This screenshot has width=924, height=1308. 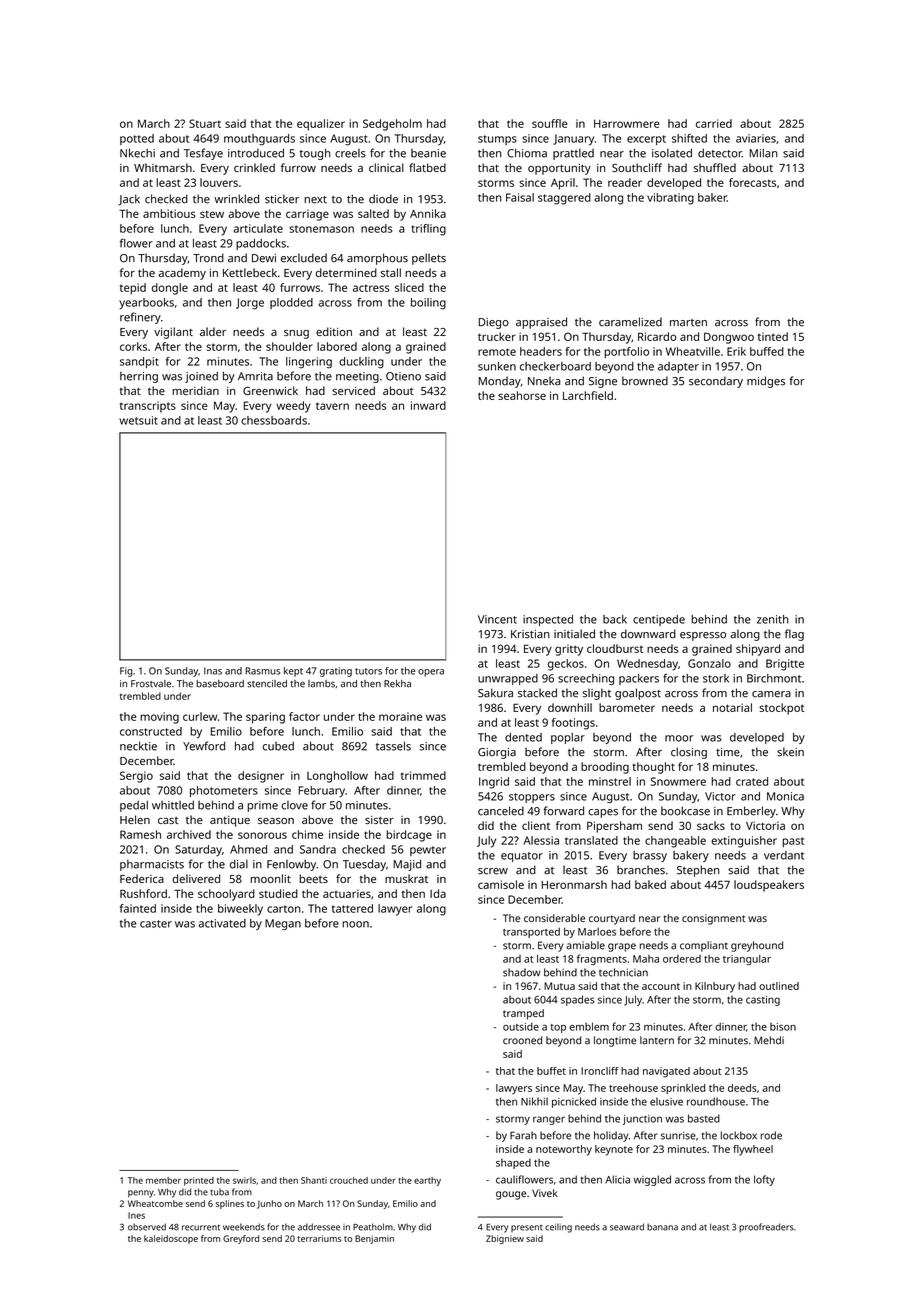 I want to click on Tesfaye, so click(x=203, y=154).
